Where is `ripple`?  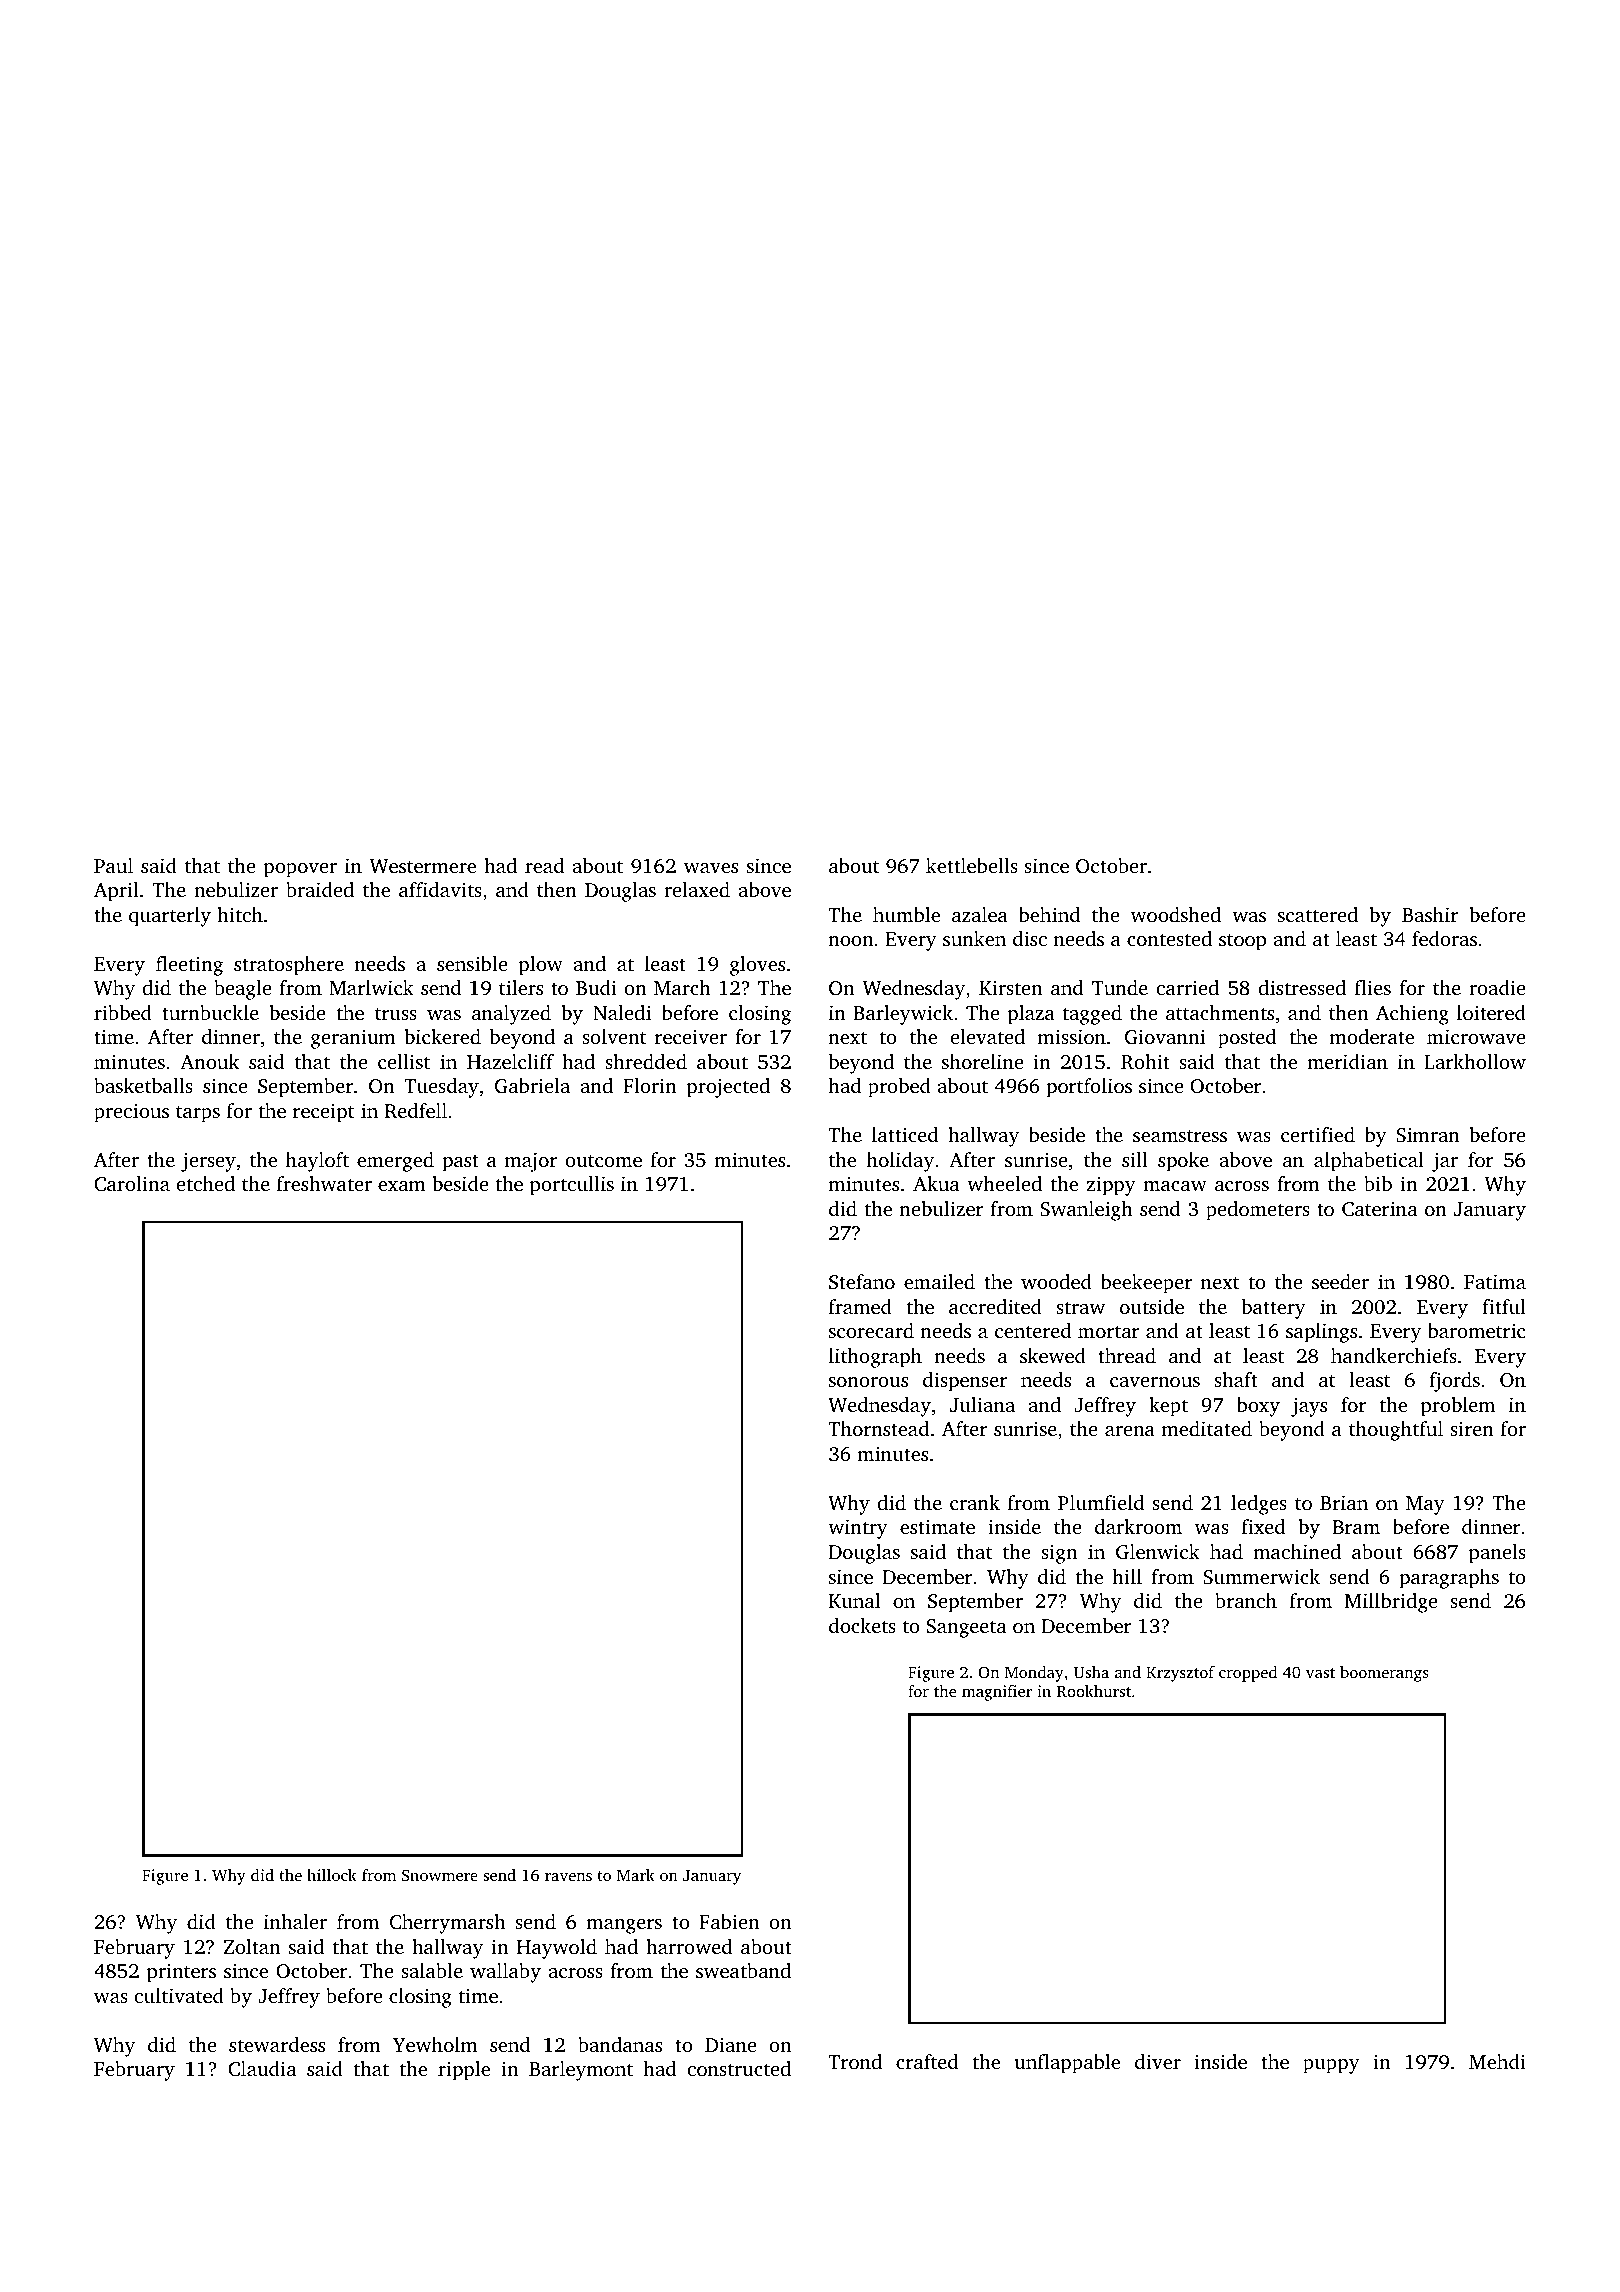
ripple is located at coordinates (464, 2071).
